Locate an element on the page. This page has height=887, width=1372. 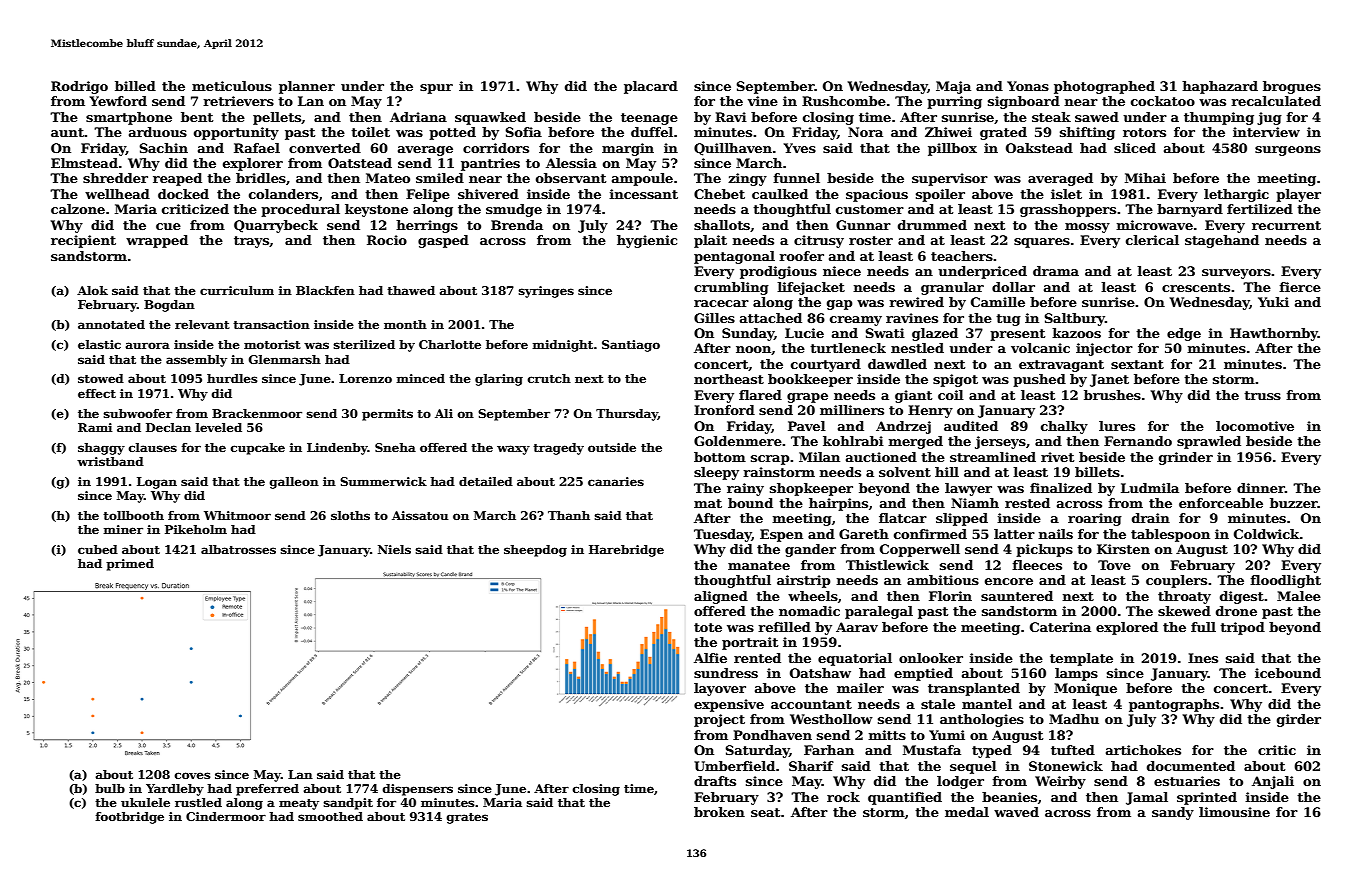
tote is located at coordinates (708, 627).
